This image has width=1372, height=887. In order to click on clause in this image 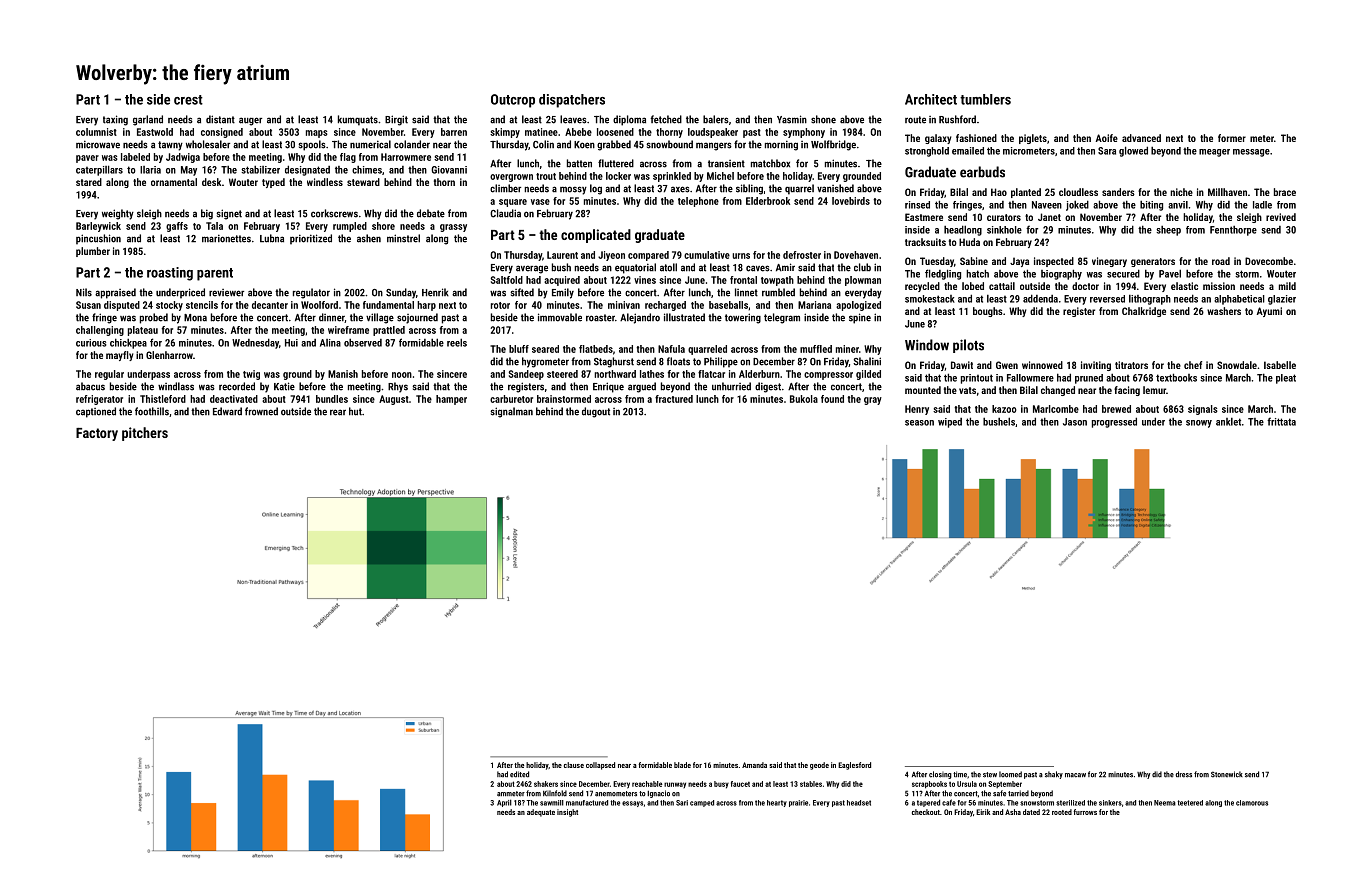, I will do `click(574, 765)`.
